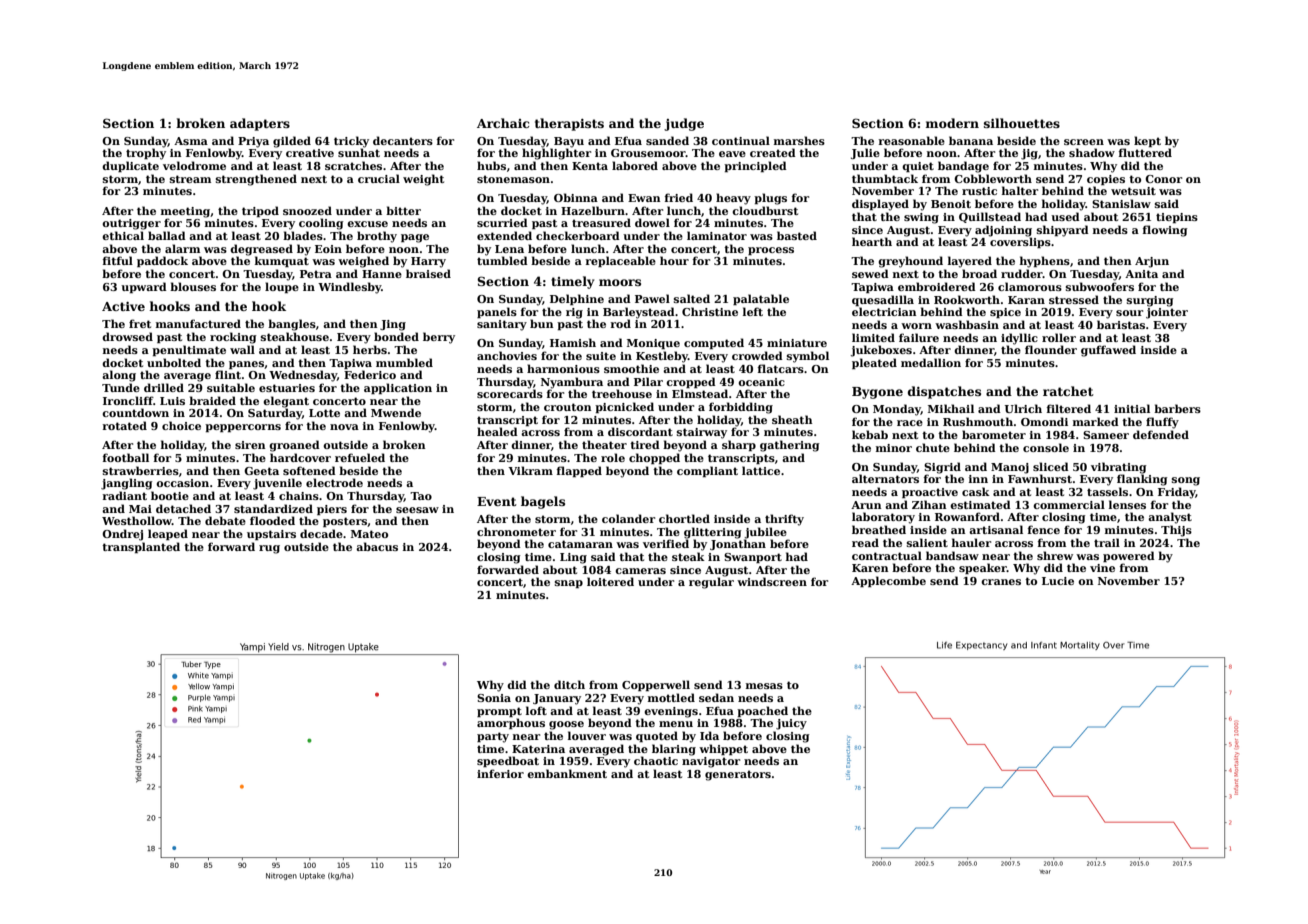  I want to click on poached, so click(762, 711).
